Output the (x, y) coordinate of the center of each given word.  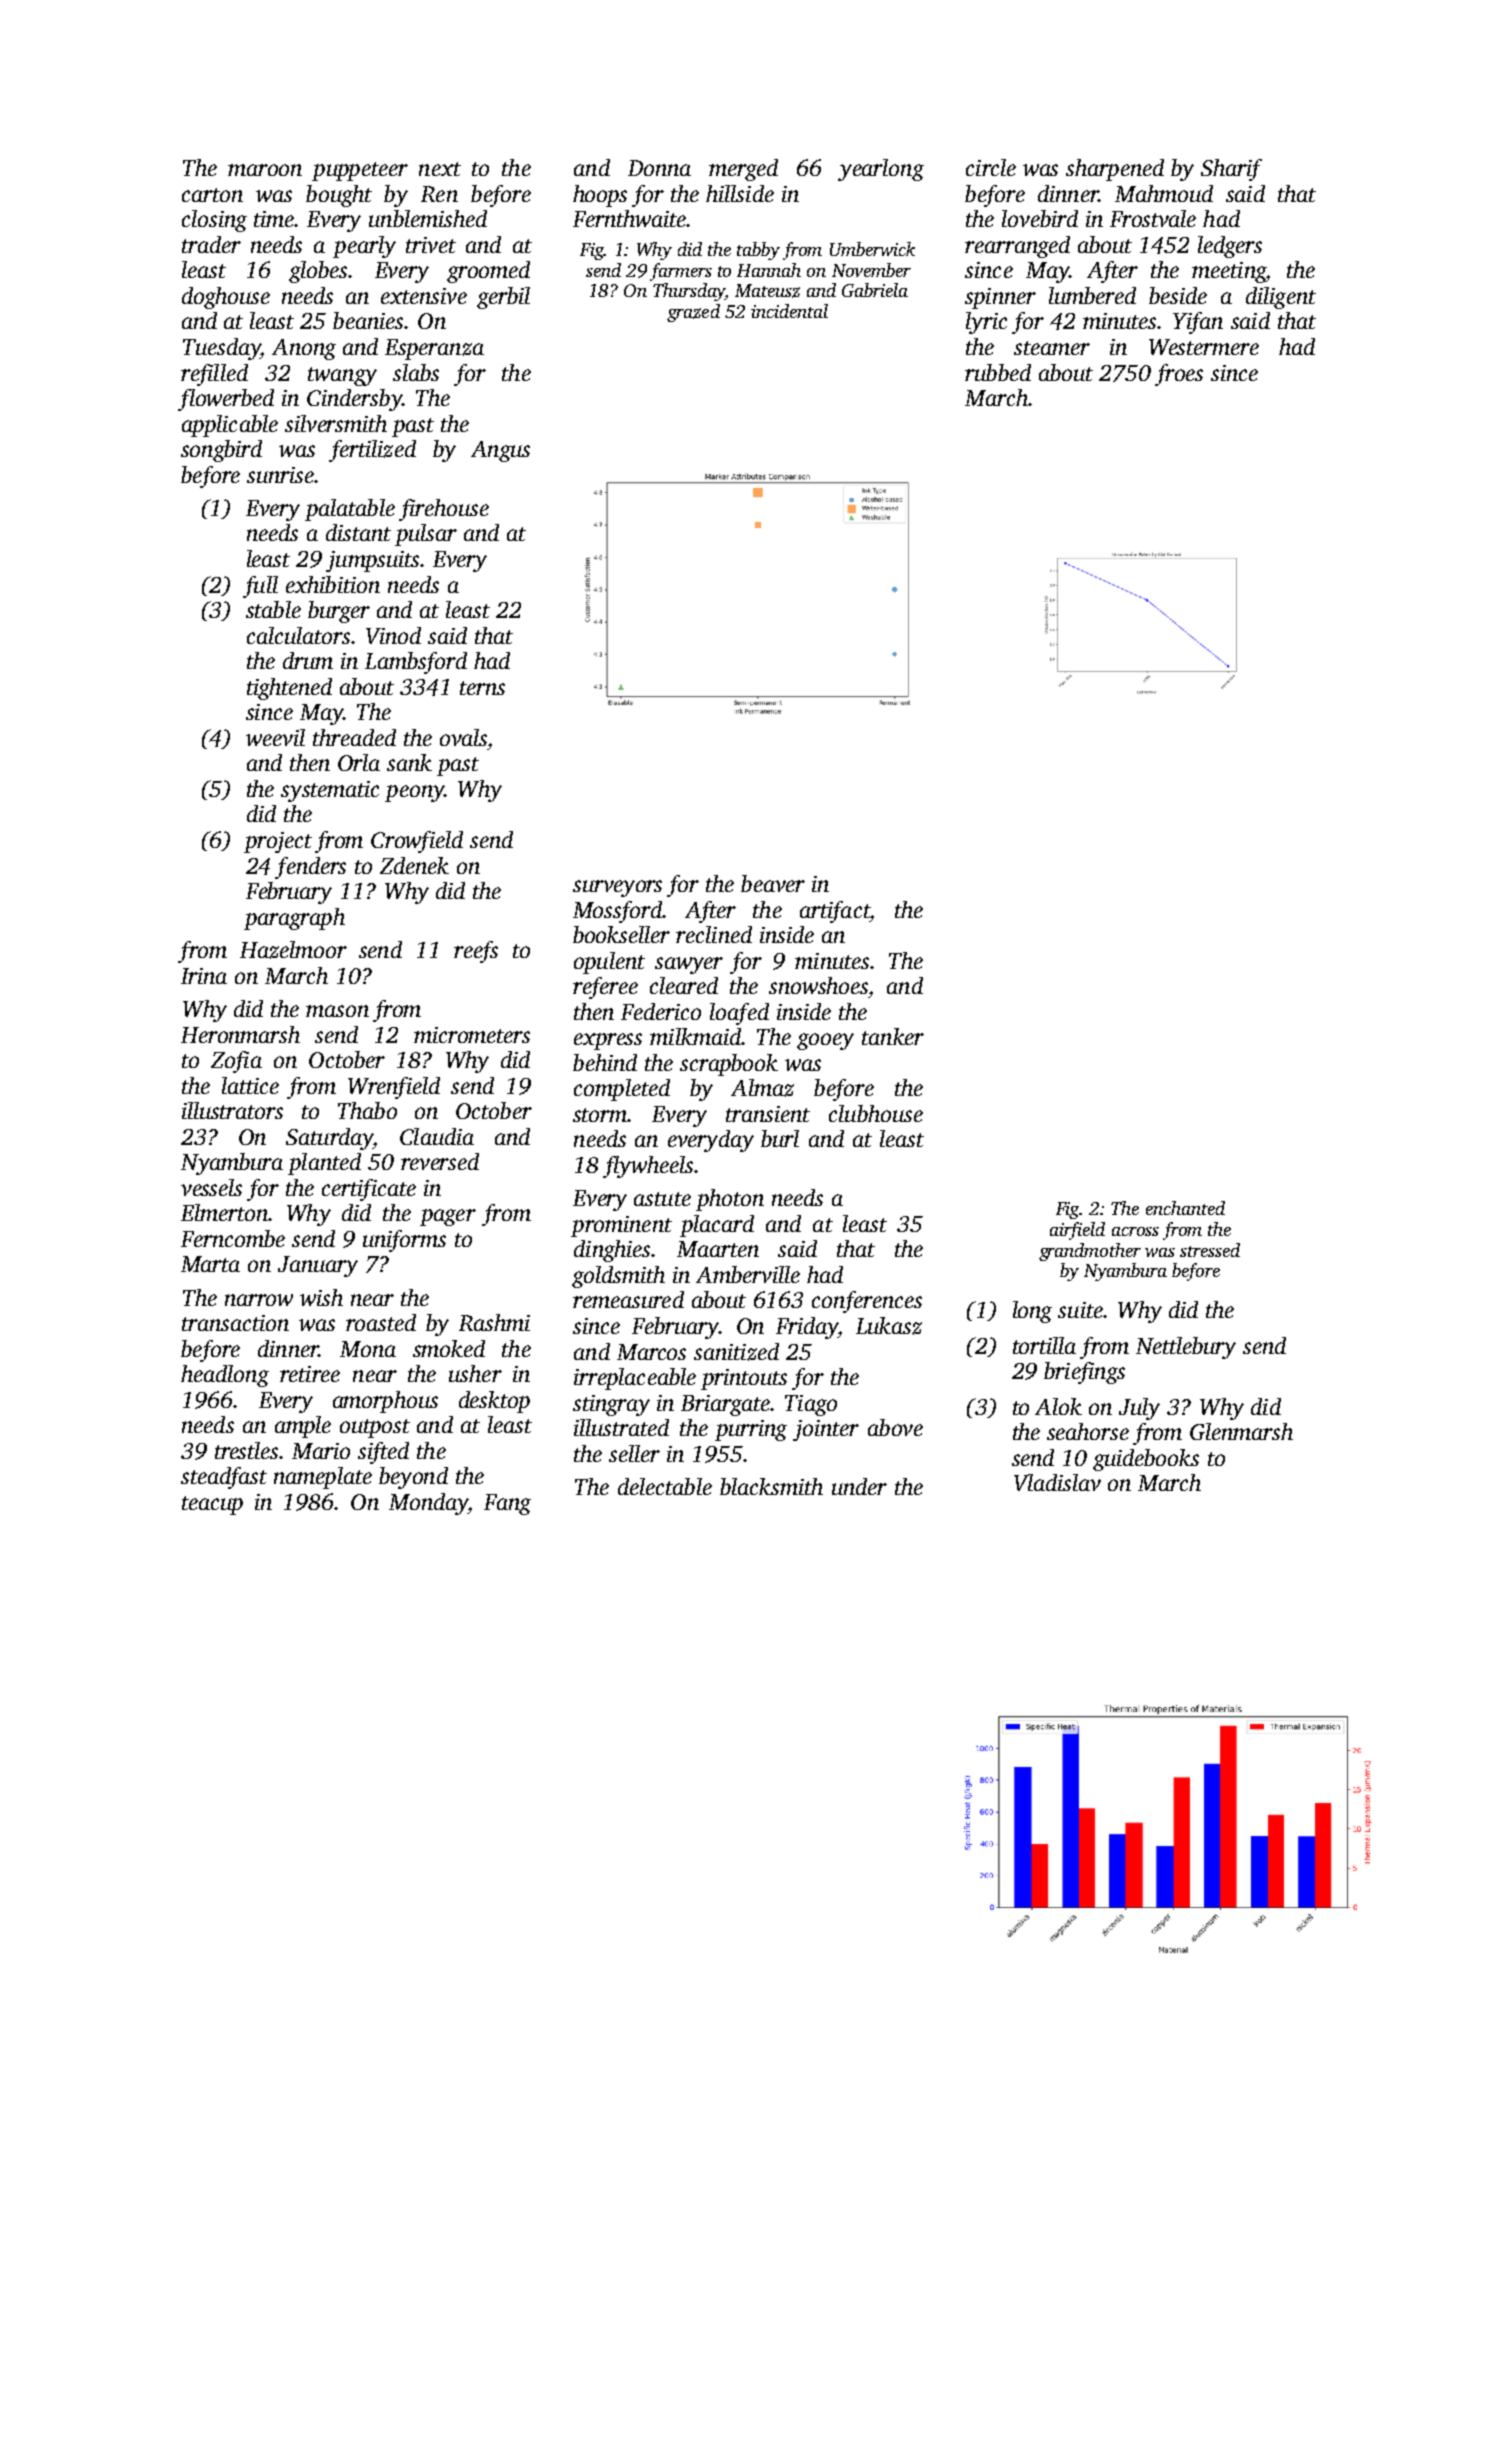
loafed (739, 1014)
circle (991, 167)
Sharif (1231, 170)
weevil (275, 737)
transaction (235, 1323)
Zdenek (414, 865)
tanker (893, 1036)
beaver (773, 883)
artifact (835, 912)
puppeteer (360, 171)
